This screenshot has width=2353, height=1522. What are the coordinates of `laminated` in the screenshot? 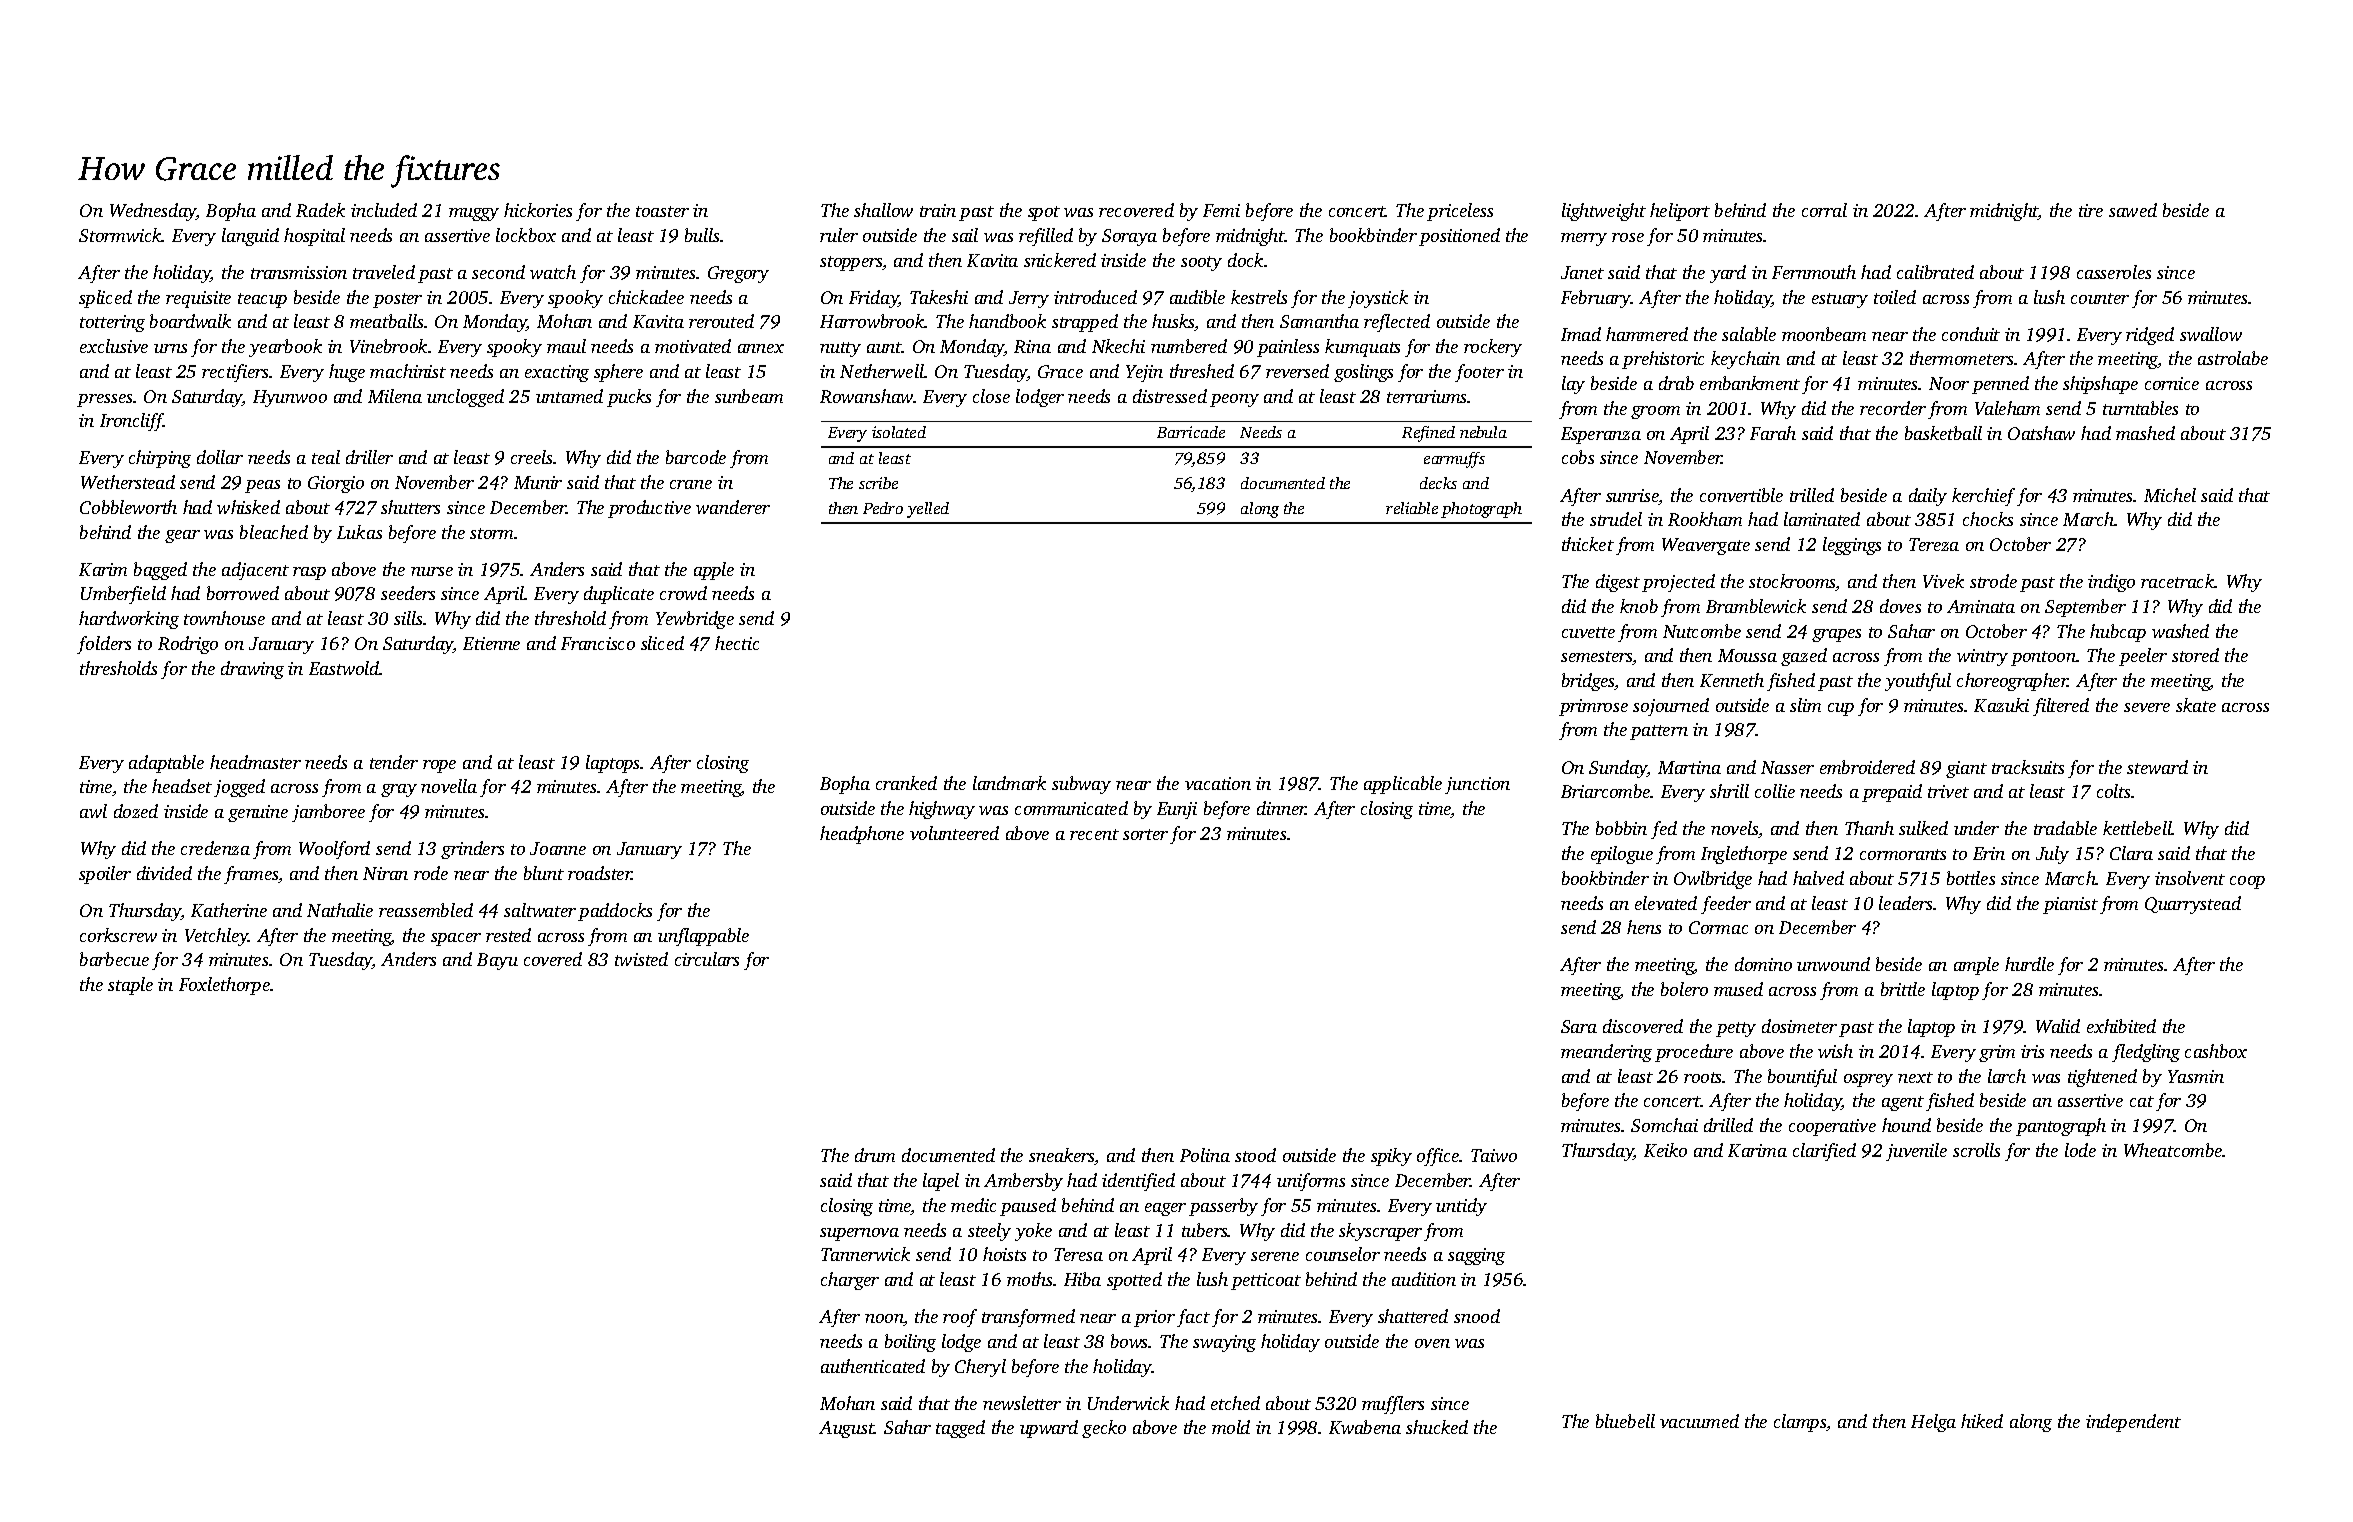 It's located at (1822, 519).
